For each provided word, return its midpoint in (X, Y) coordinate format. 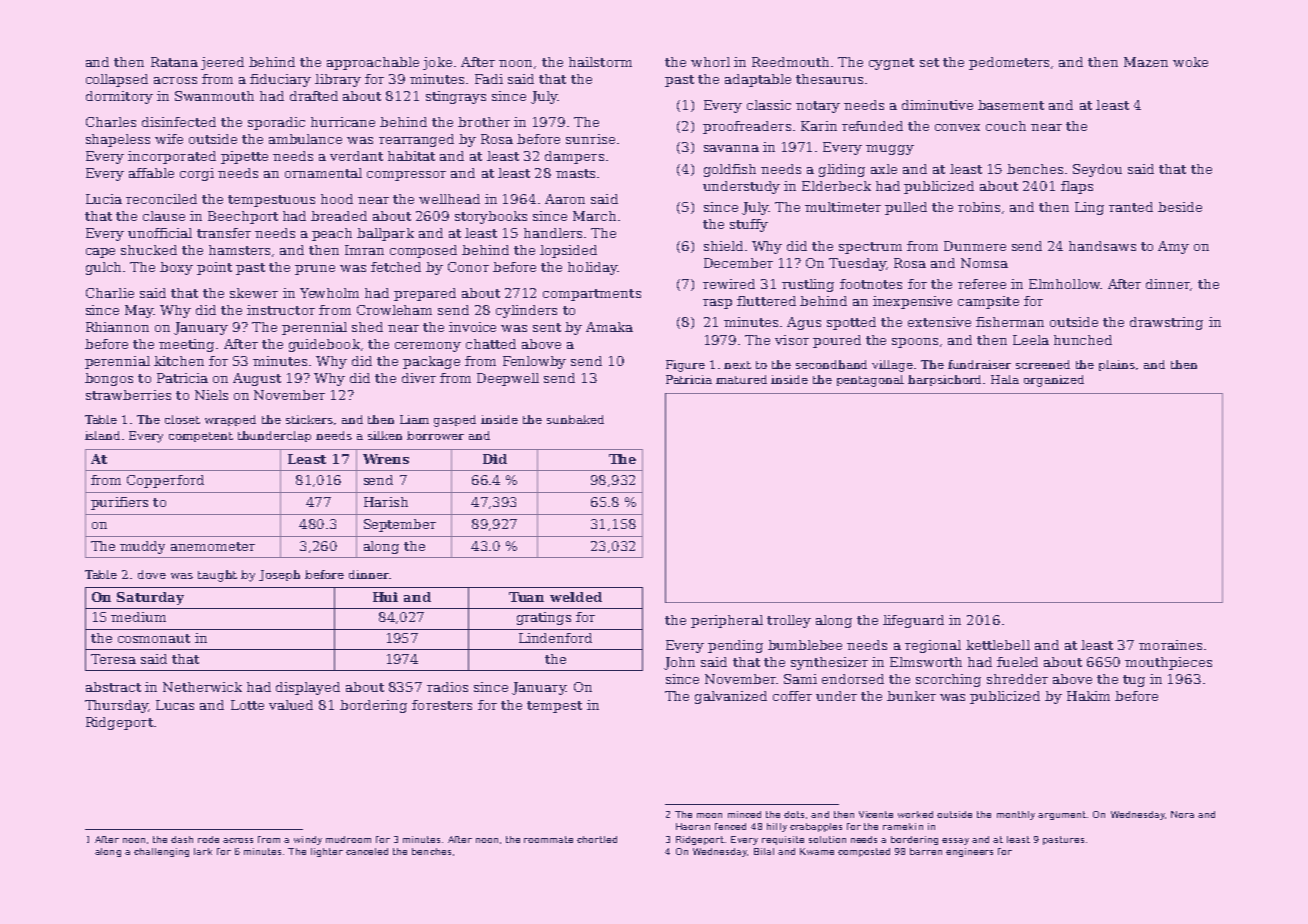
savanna (731, 148)
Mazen (1146, 62)
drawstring (1166, 323)
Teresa (113, 659)
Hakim (1088, 696)
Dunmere (975, 246)
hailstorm (600, 62)
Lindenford (555, 638)
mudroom (348, 839)
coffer (792, 696)
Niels (211, 395)
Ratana (174, 62)
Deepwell (508, 379)
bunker (911, 696)
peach (332, 234)
